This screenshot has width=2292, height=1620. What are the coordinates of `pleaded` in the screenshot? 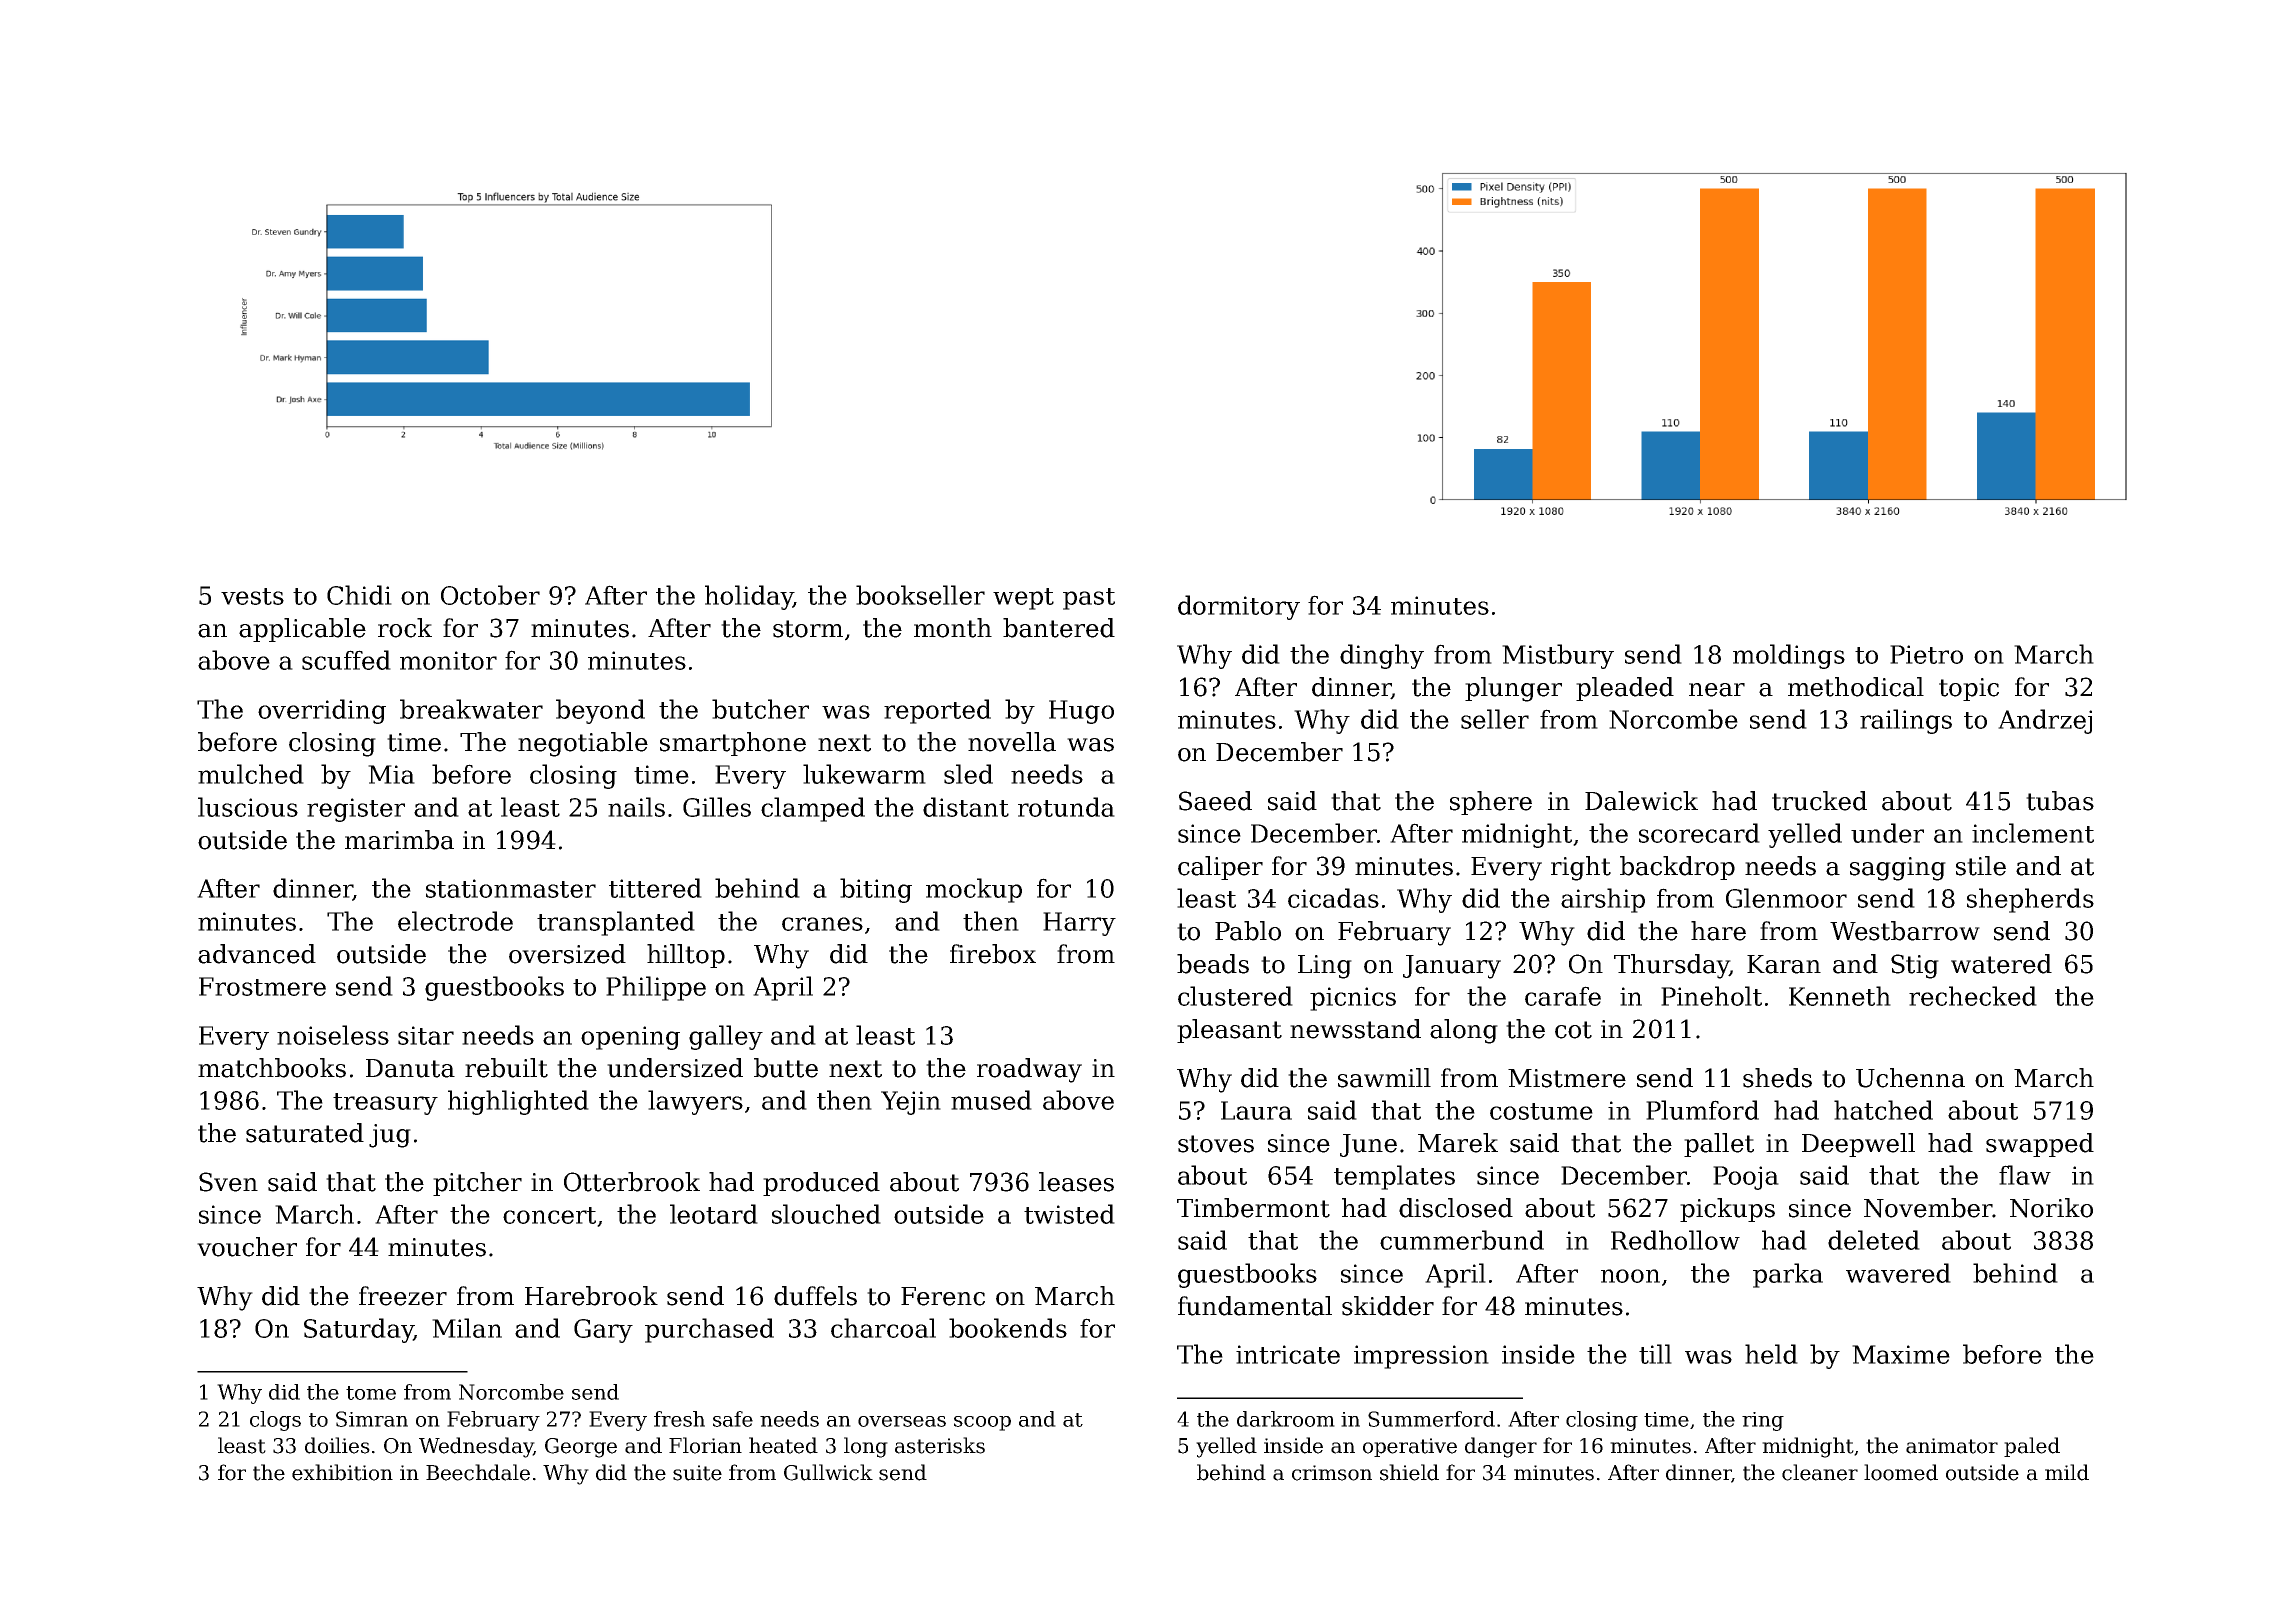 It's located at (1625, 689).
